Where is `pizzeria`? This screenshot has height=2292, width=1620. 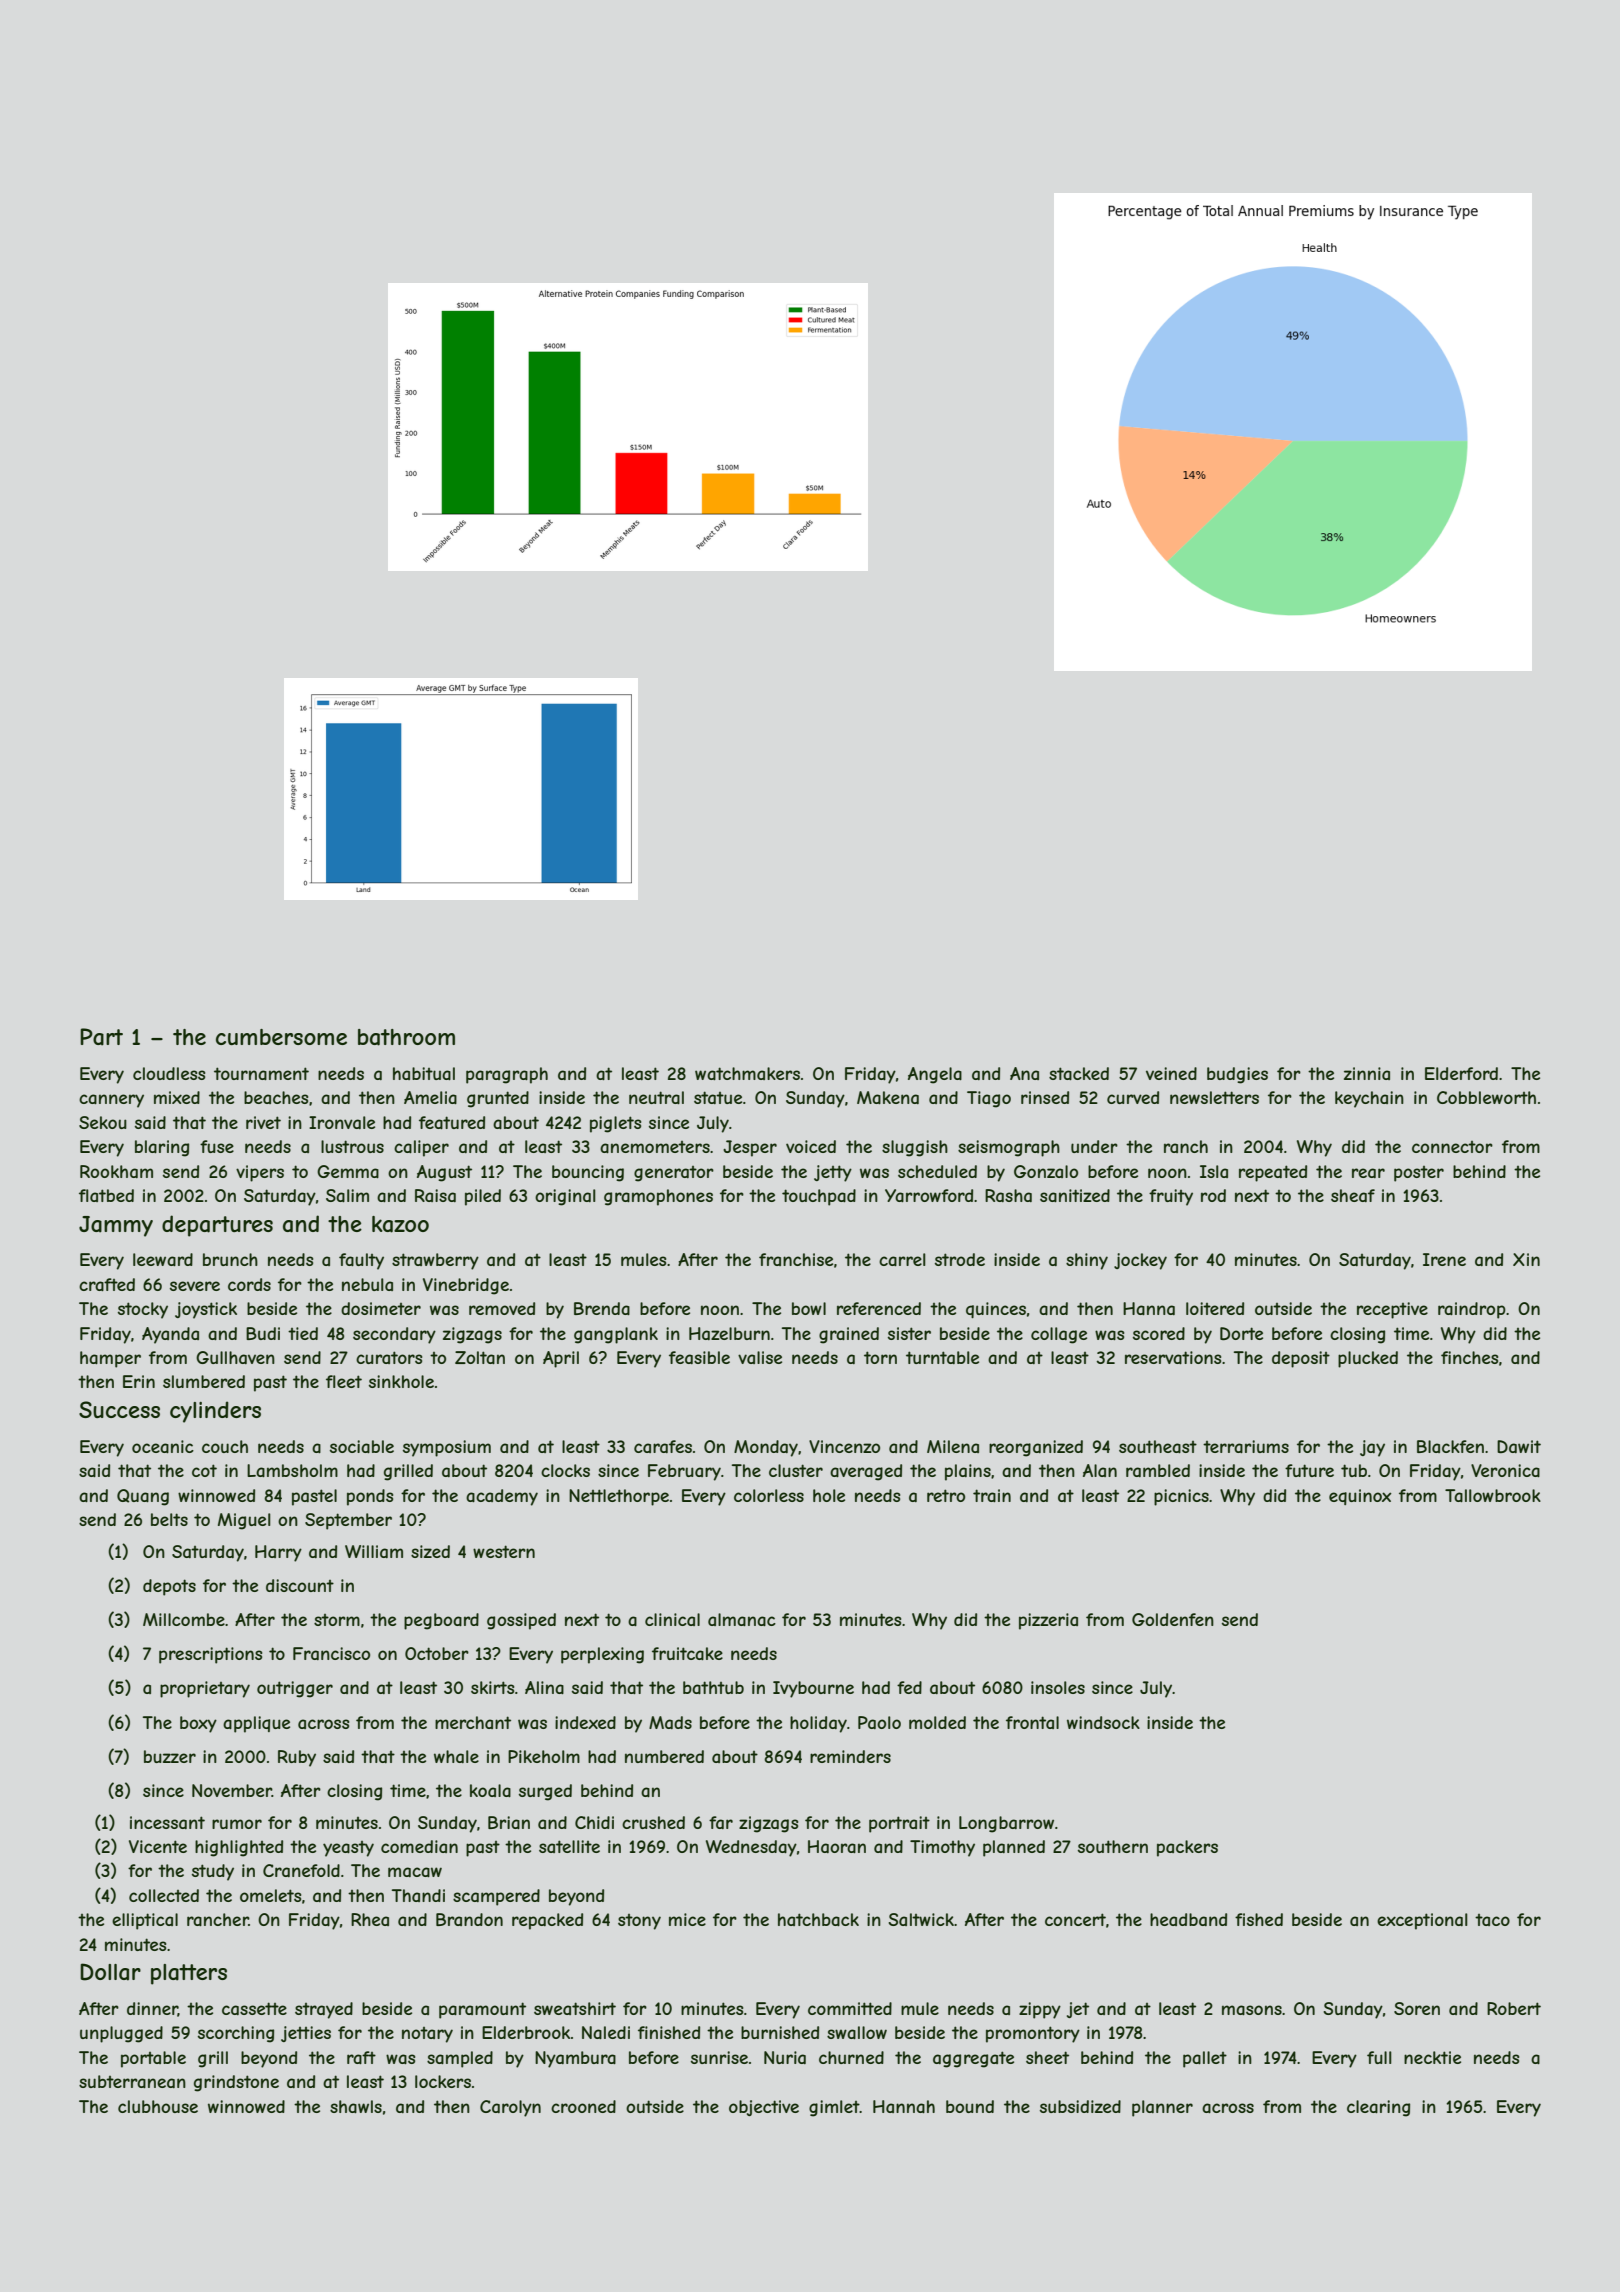 pizzeria is located at coordinates (1048, 1621).
